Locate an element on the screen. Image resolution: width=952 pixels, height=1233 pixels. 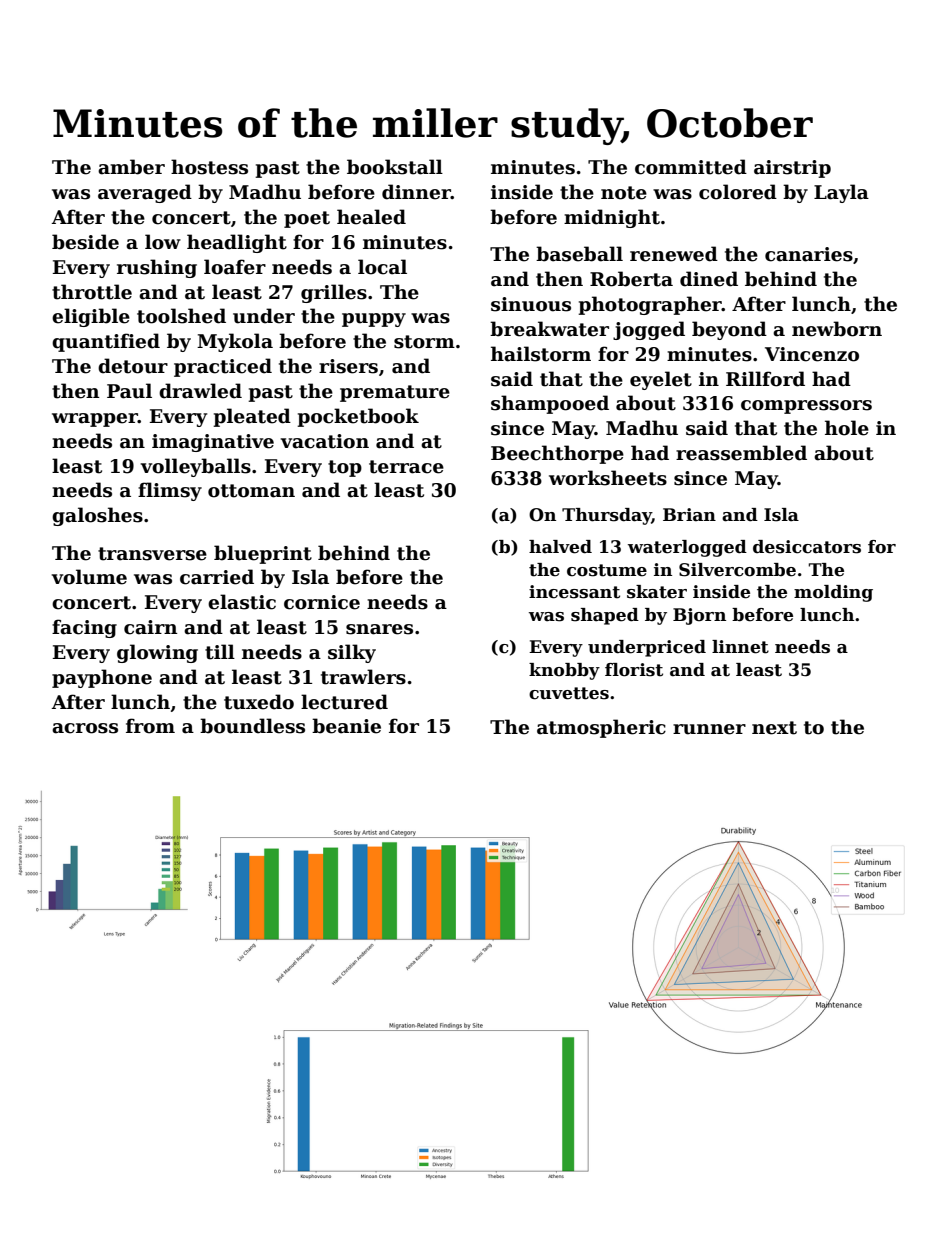
shampooed is located at coordinates (550, 404).
